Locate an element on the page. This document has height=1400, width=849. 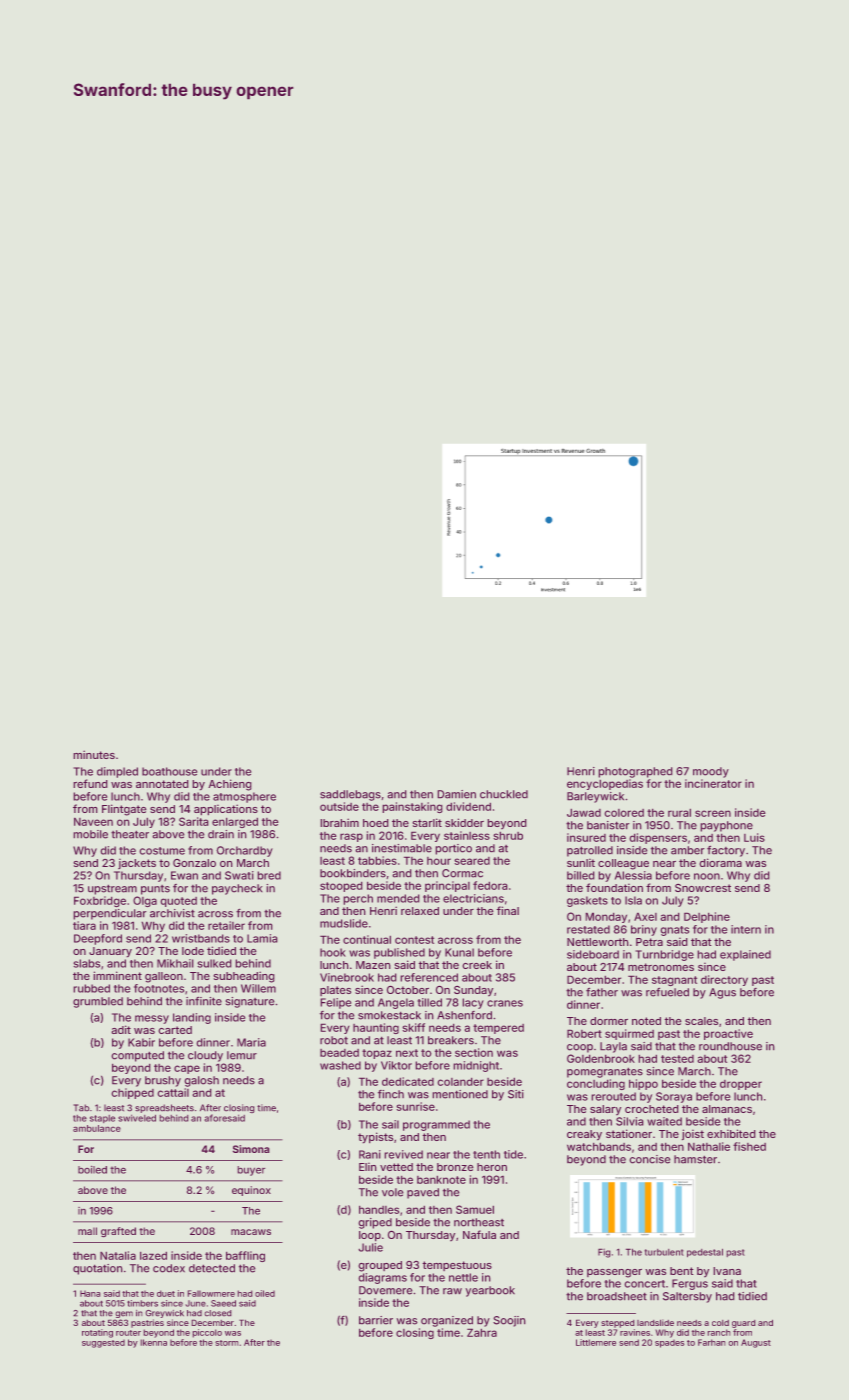
Farhan is located at coordinates (712, 1342).
